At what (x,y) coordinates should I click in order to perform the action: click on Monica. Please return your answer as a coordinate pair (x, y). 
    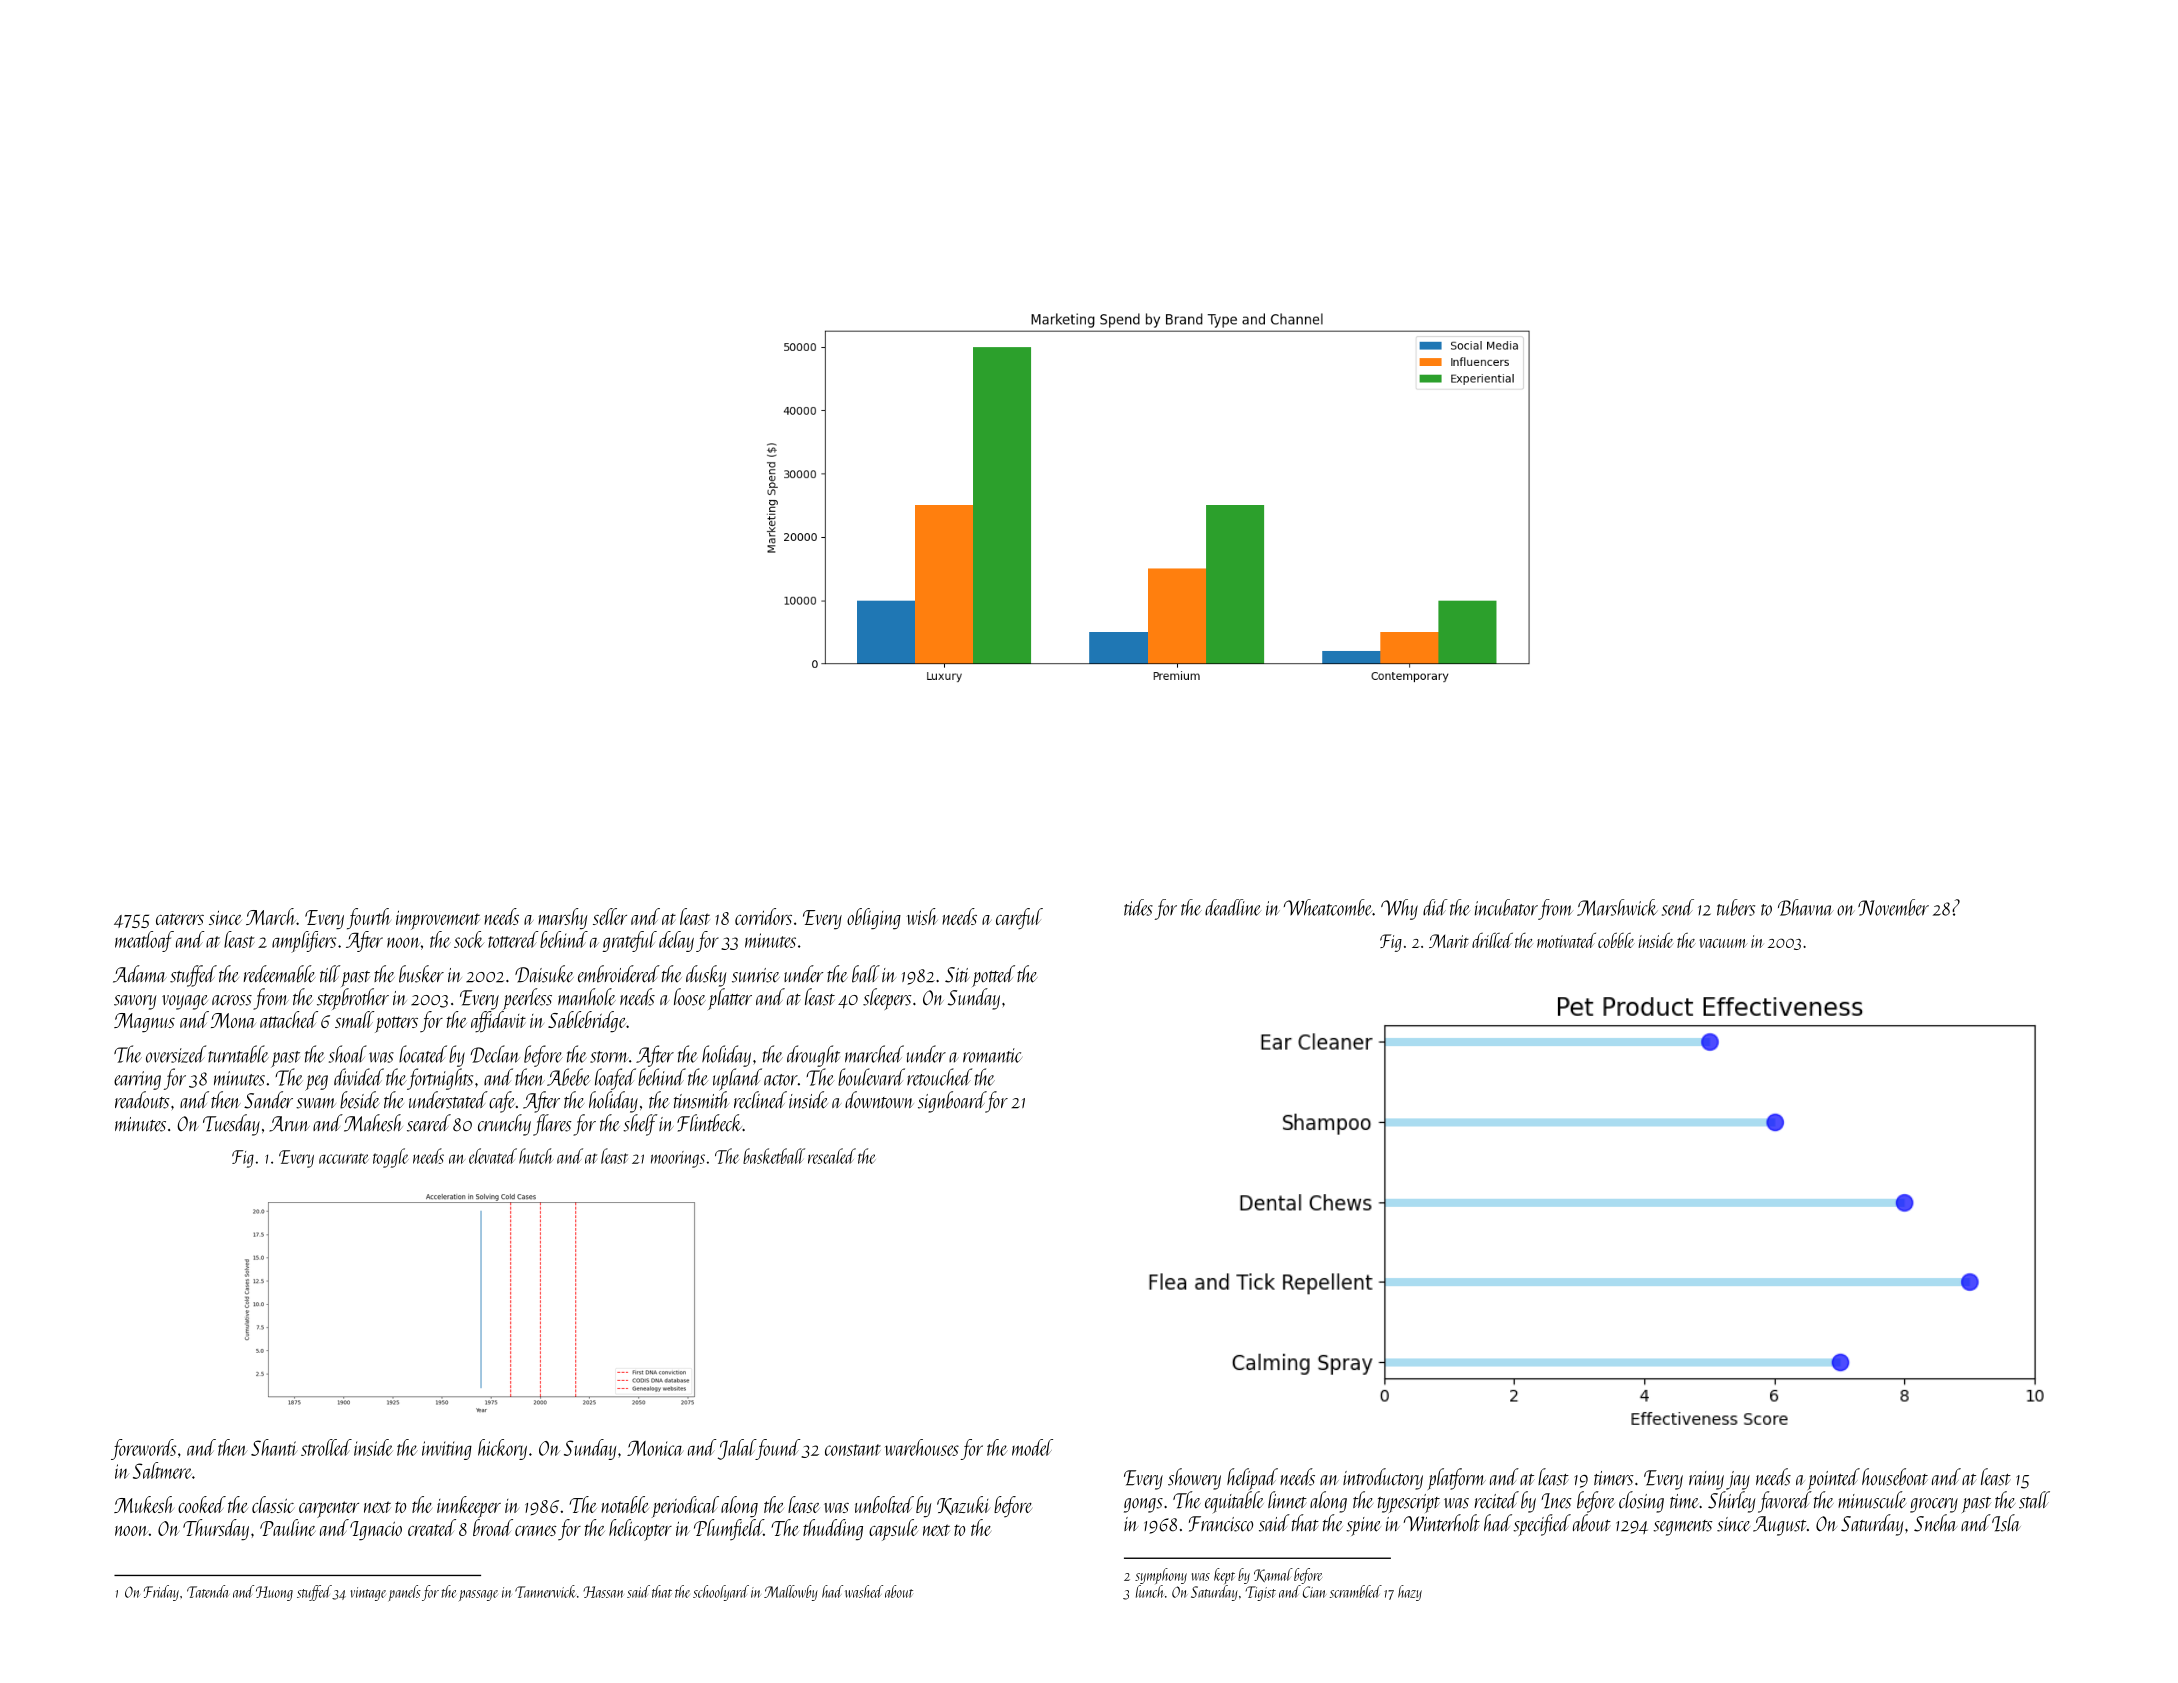
    Looking at the image, I should click on (655, 1448).
